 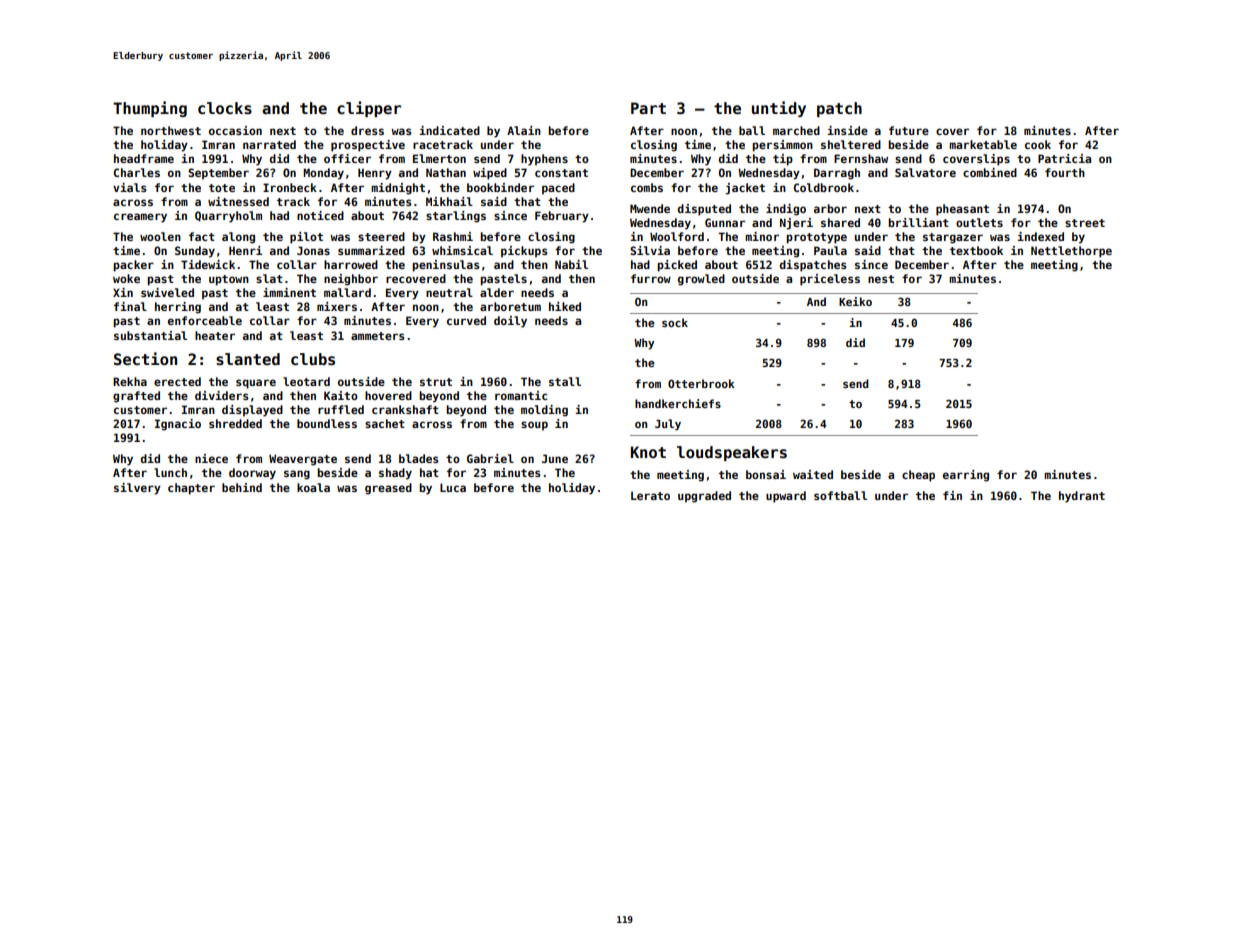 I want to click on Keiko, so click(x=855, y=301).
